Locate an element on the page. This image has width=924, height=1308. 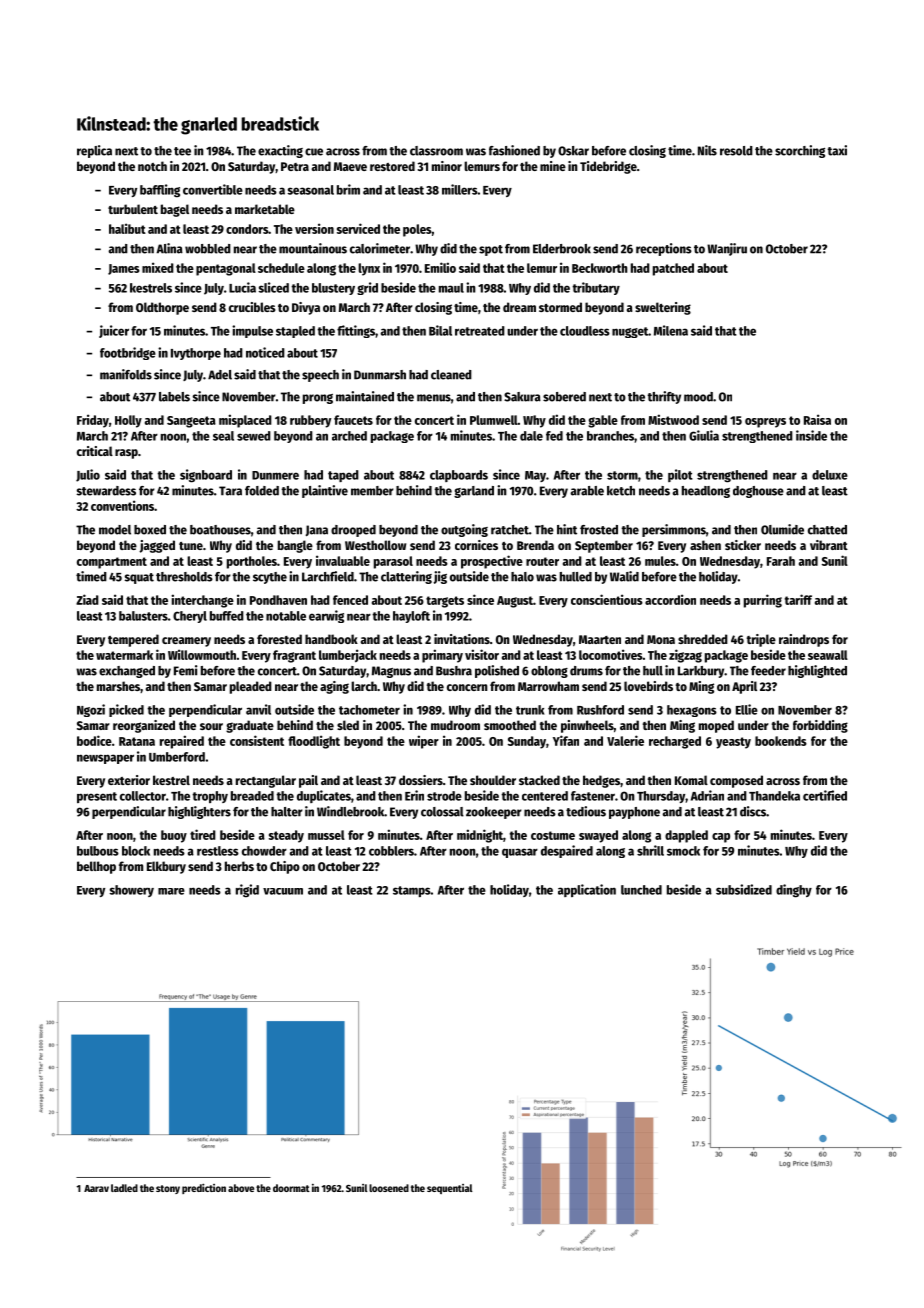
sequential is located at coordinates (450, 1189).
